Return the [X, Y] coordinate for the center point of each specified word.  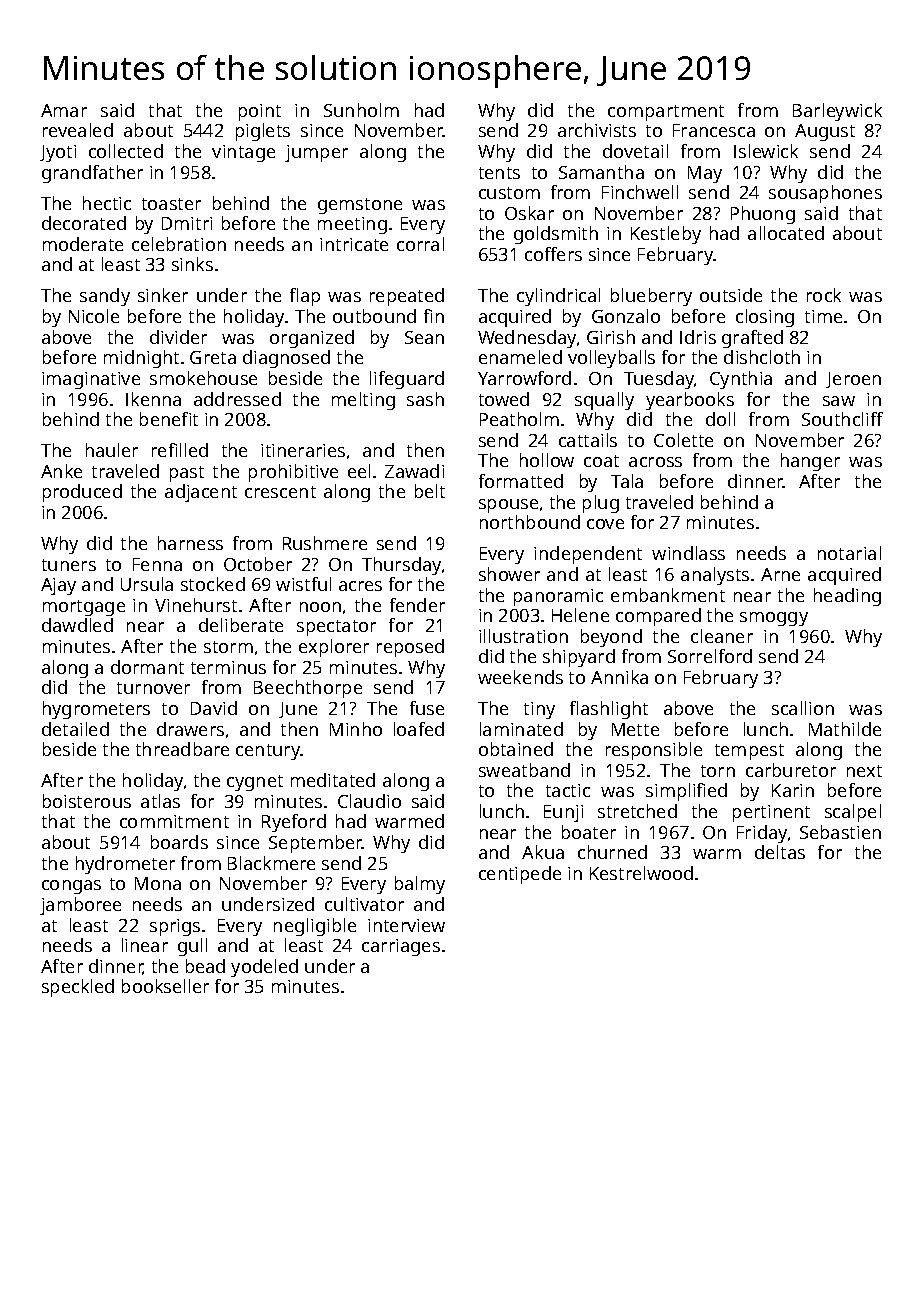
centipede [520, 875]
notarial [849, 553]
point [260, 112]
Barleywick [837, 112]
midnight [141, 359]
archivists [597, 130]
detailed [75, 729]
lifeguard [407, 380]
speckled [78, 988]
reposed [410, 648]
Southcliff [842, 419]
